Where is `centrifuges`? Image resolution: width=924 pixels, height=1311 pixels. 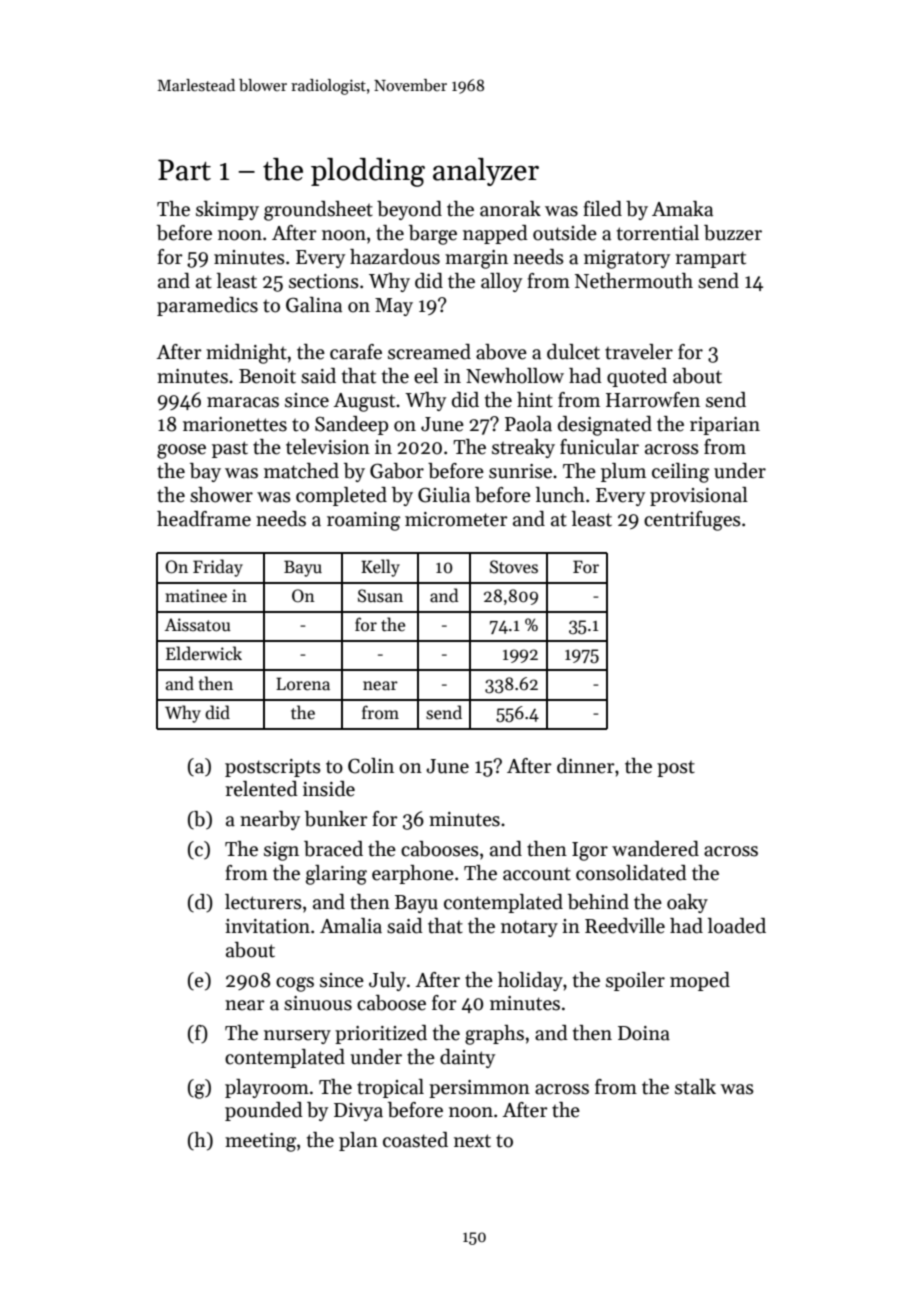
centrifuges is located at coordinates (692, 521).
